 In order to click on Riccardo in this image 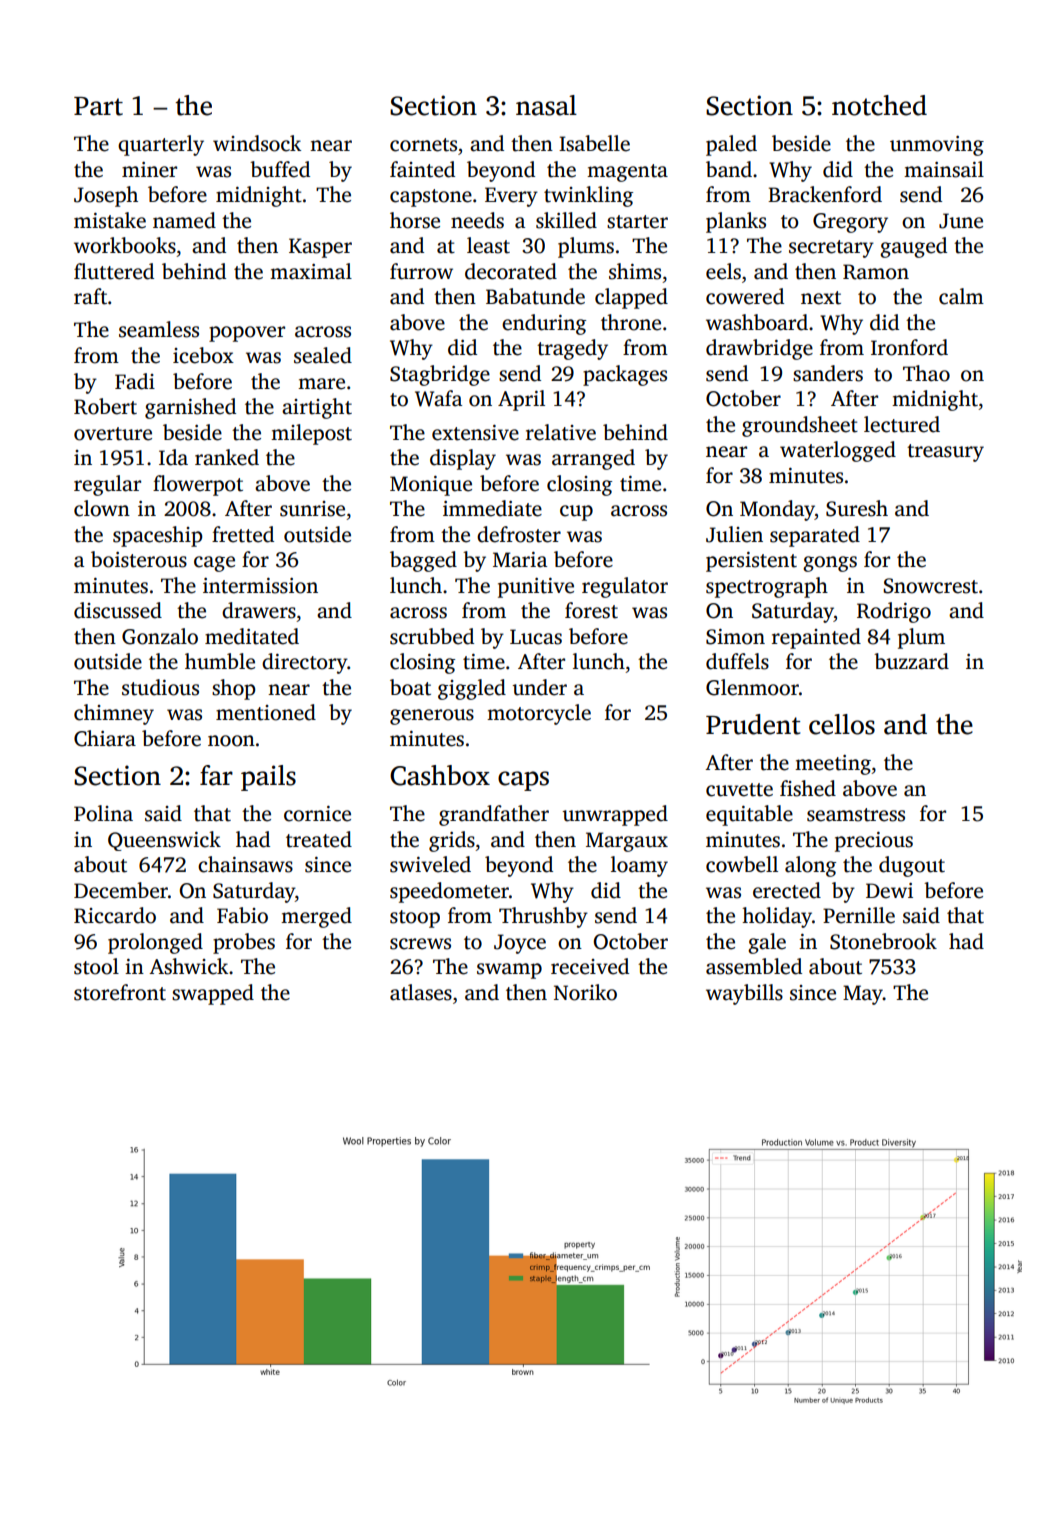, I will do `click(115, 915)`.
